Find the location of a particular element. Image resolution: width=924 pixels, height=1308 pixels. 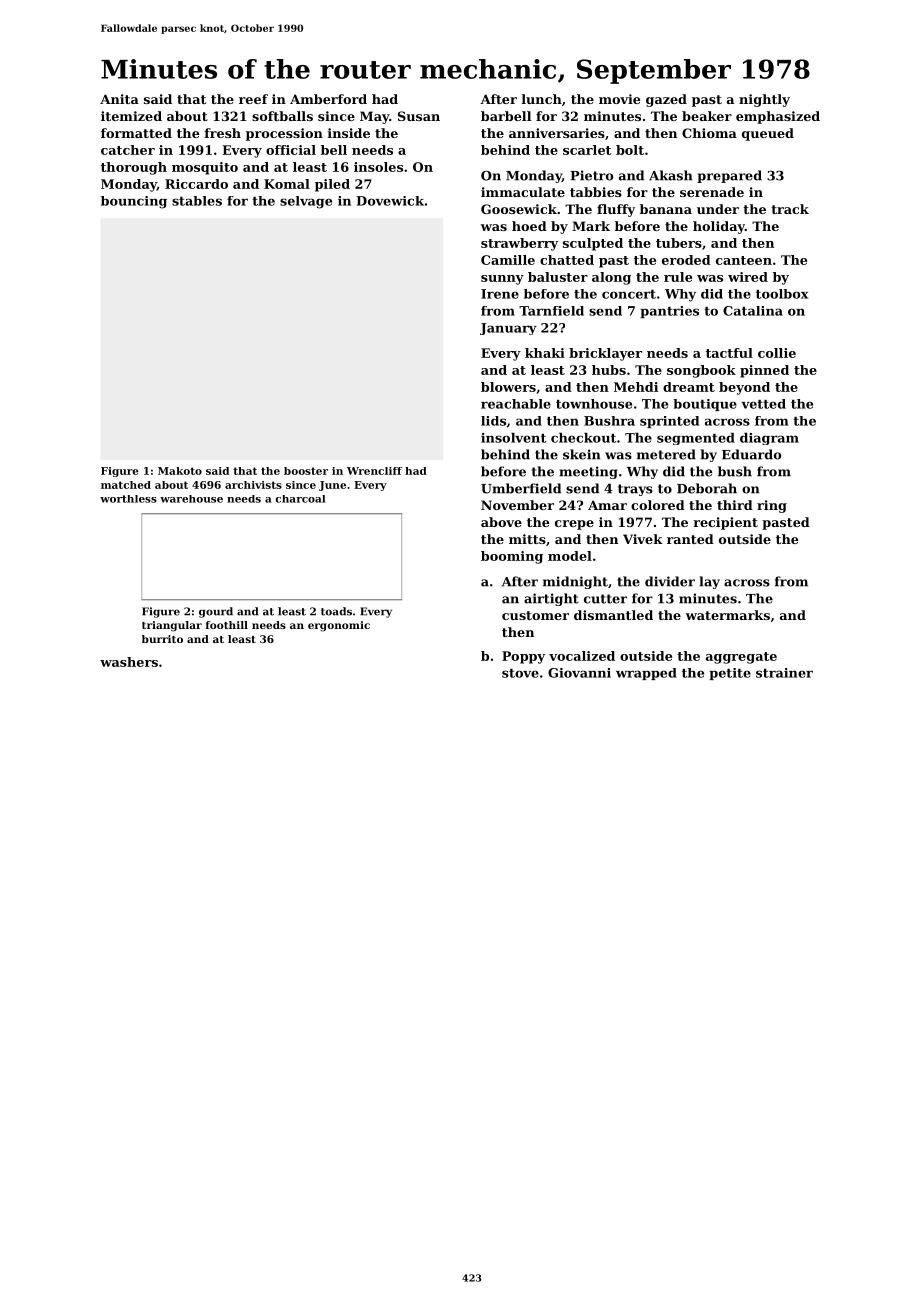

nightly is located at coordinates (764, 100).
